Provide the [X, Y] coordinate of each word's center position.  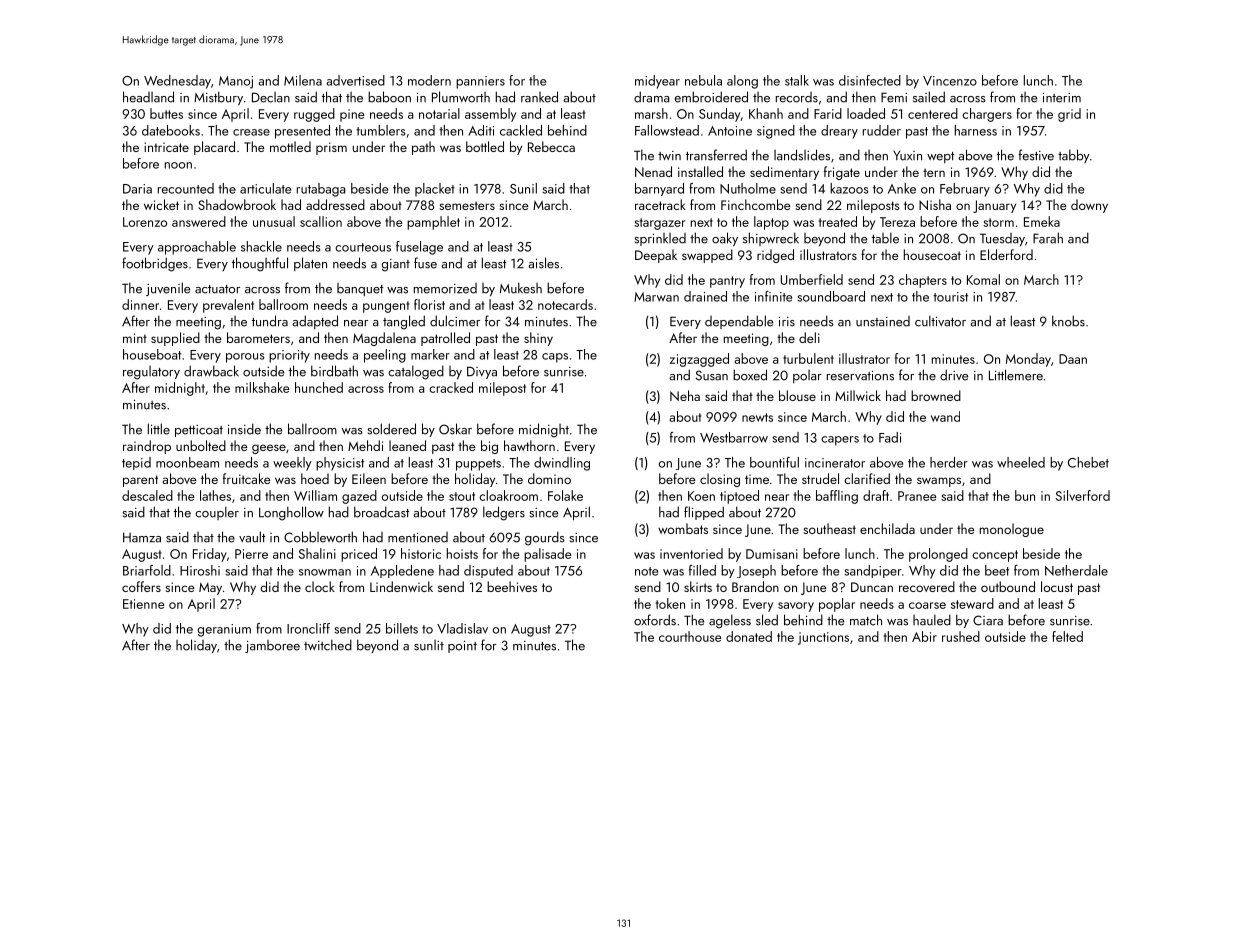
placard [214, 148]
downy [1089, 206]
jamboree [272, 646]
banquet [360, 289]
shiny [538, 339]
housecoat [932, 254]
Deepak [656, 256]
